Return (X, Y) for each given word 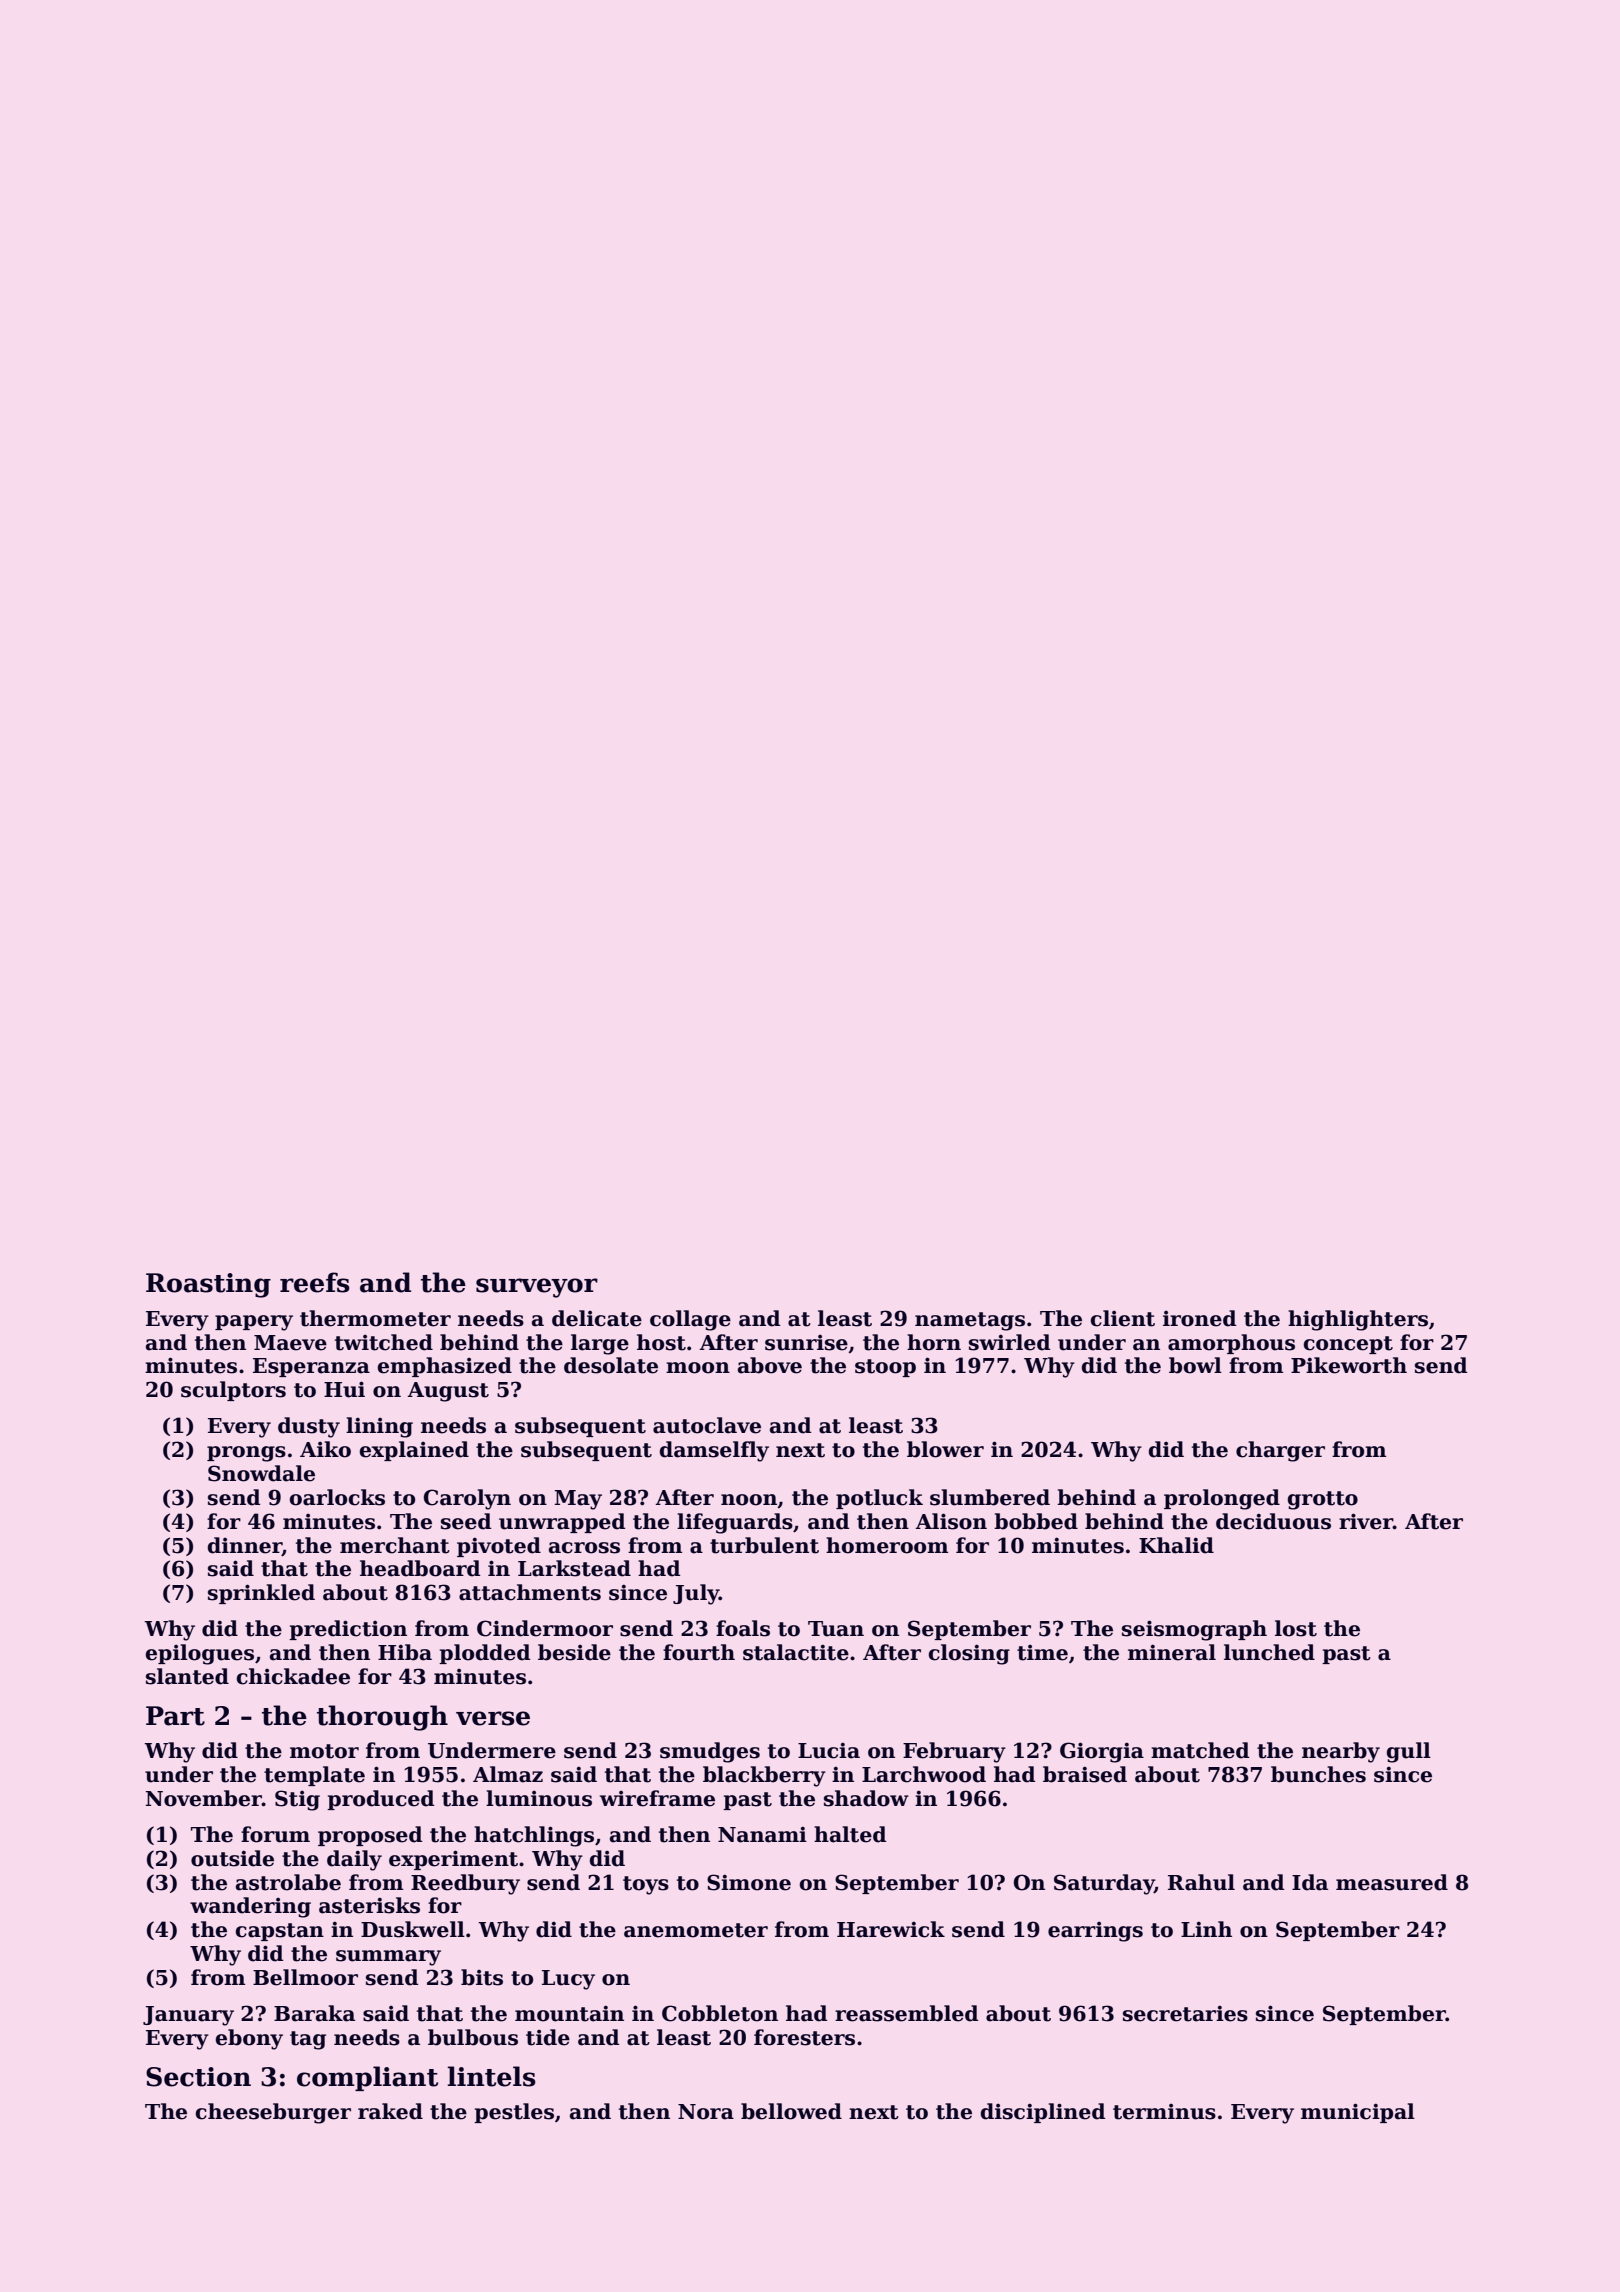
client (1122, 1318)
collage (690, 1320)
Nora (706, 2112)
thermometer (375, 1318)
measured (1392, 1882)
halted (850, 1834)
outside (232, 1858)
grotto (1323, 1500)
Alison (951, 1521)
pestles (514, 2113)
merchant (395, 1545)
